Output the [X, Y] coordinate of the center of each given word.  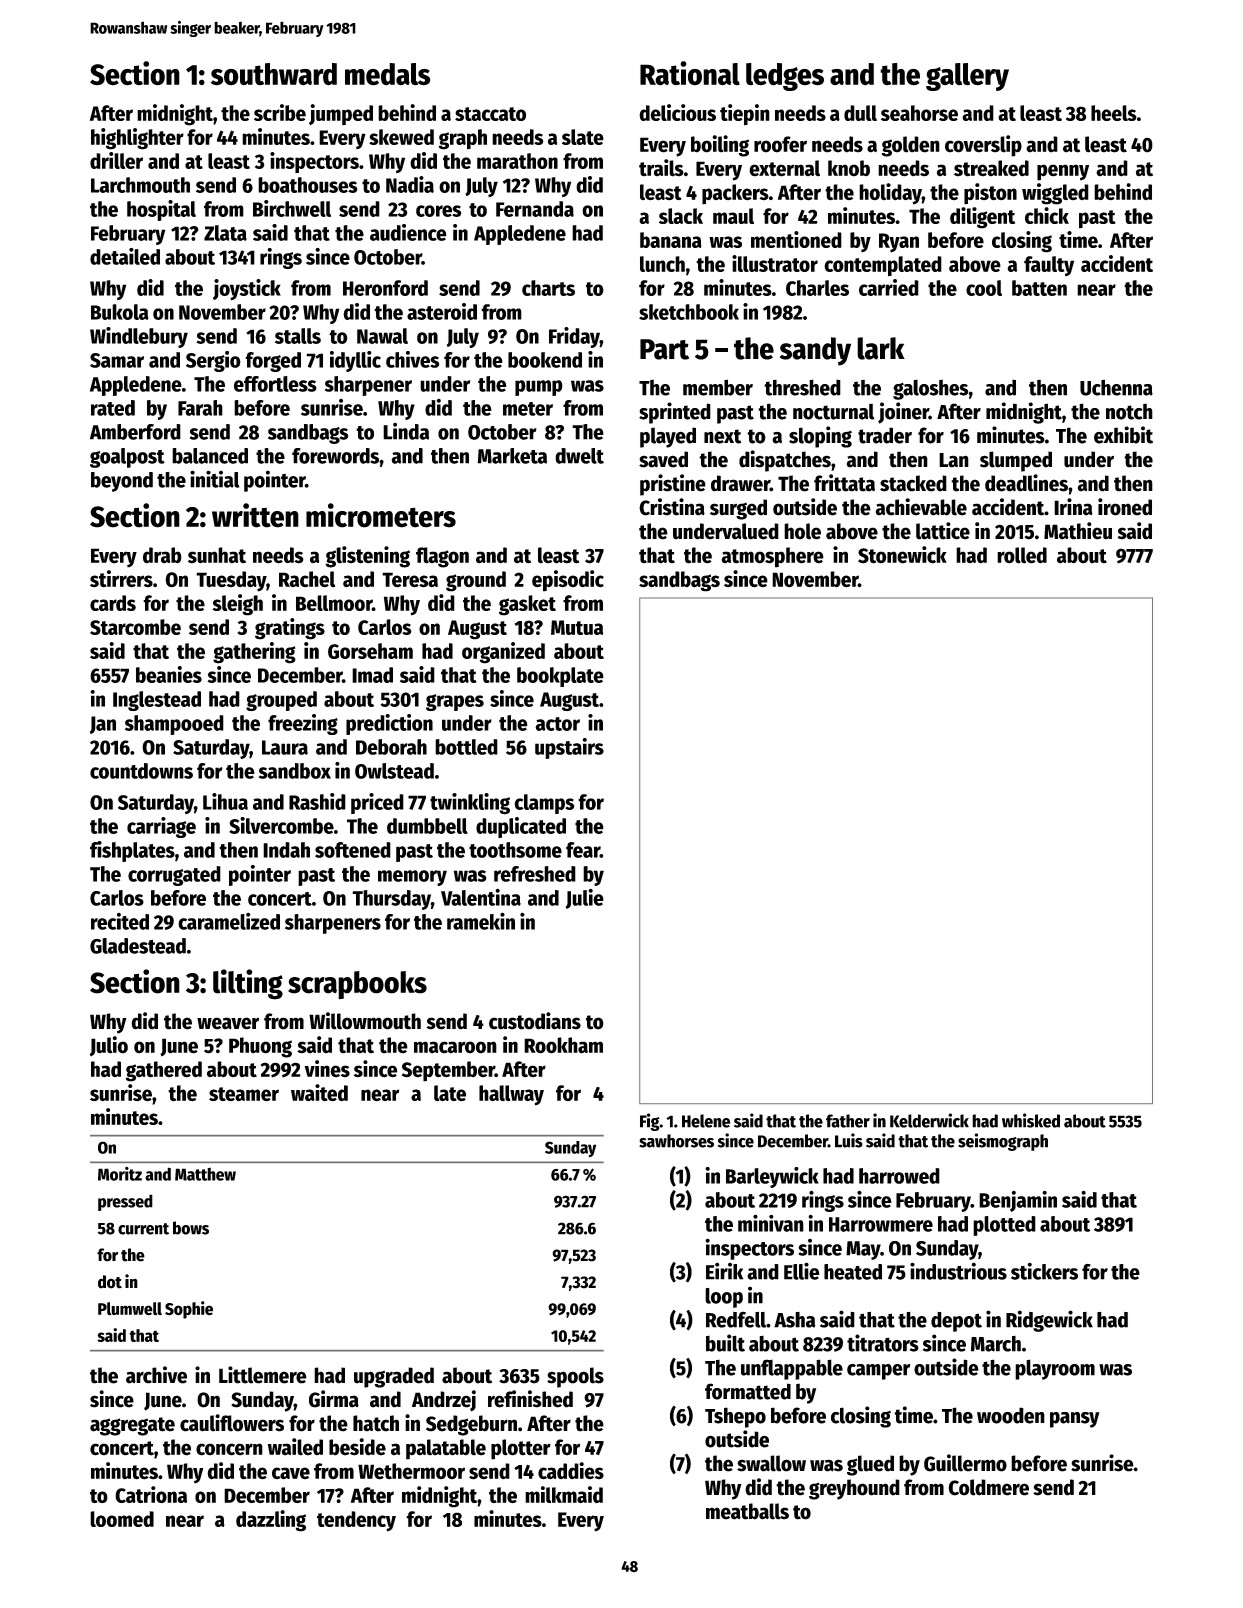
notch [1129, 411]
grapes [455, 702]
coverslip [983, 146]
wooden [1011, 1415]
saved [663, 459]
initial [214, 479]
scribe [280, 112]
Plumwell [130, 1309]
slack [681, 216]
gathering [254, 653]
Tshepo [735, 1417]
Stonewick [902, 555]
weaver [228, 1023]
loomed [122, 1519]
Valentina [481, 897]
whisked [1031, 1120]
